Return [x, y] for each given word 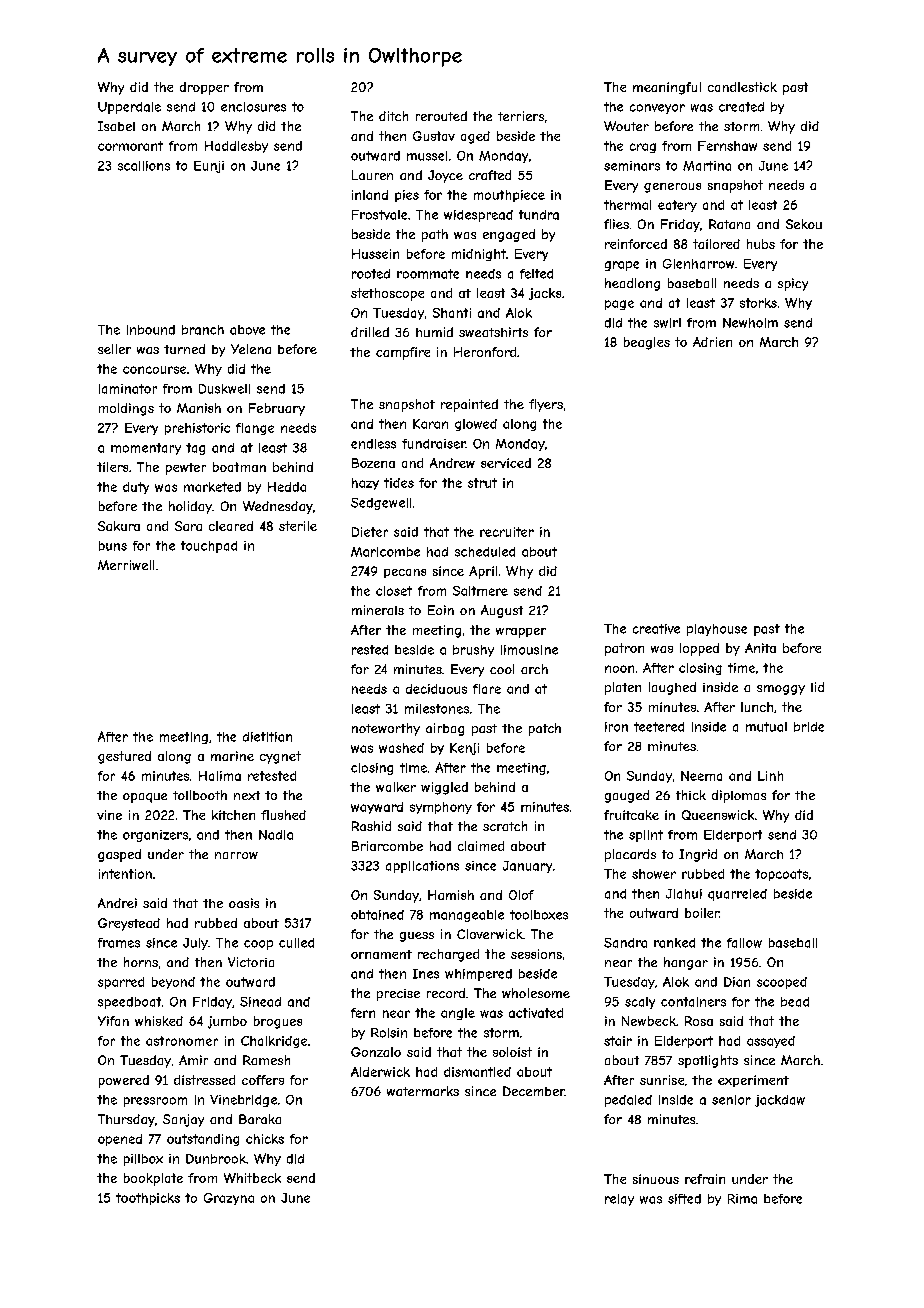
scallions [144, 166]
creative [656, 629]
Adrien [712, 342]
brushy [473, 651]
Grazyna [229, 1199]
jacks [545, 294]
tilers [112, 467]
